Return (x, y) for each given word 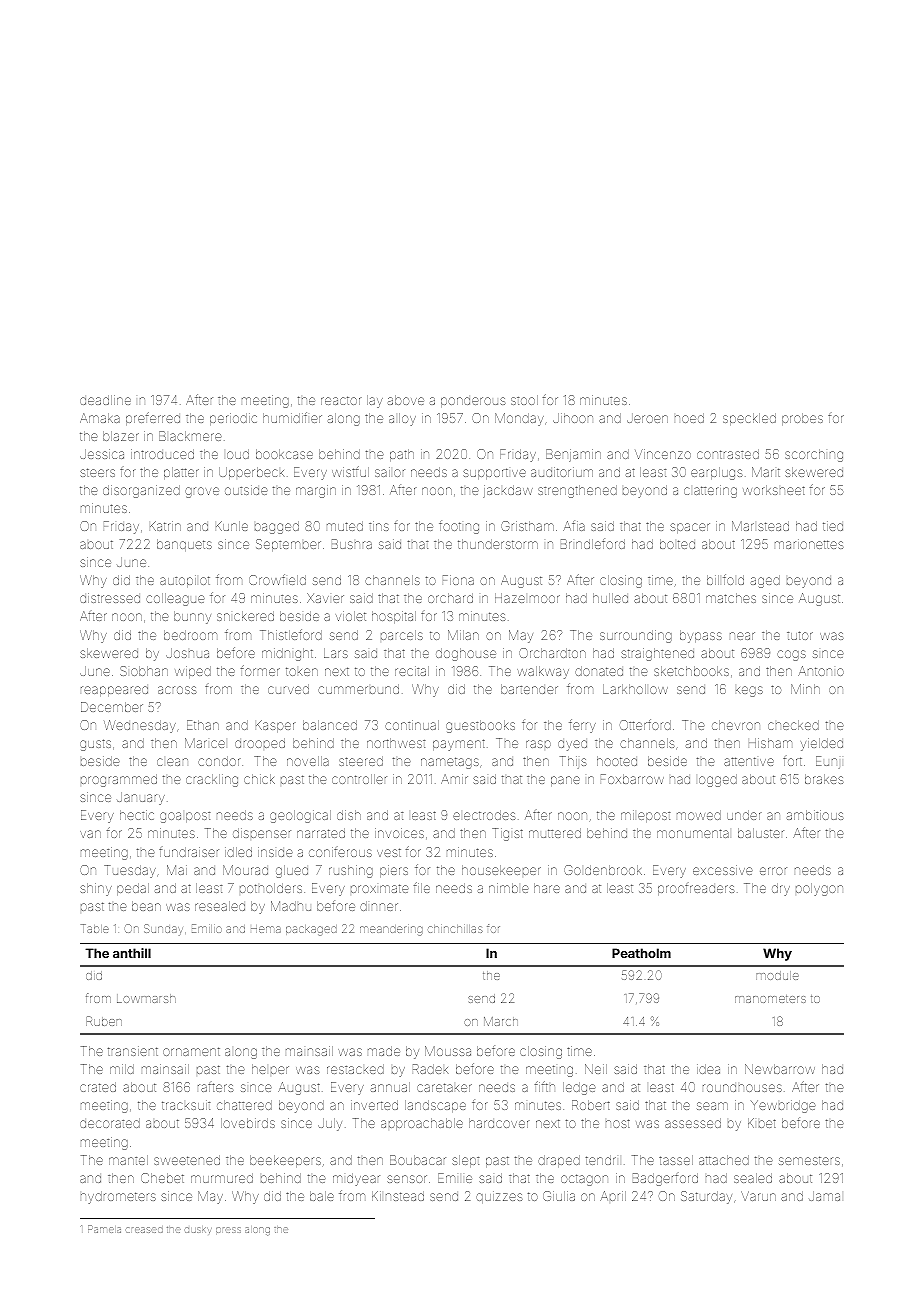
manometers (770, 999)
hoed (689, 418)
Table (95, 928)
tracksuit (186, 1105)
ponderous (473, 402)
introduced (162, 454)
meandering (391, 930)
